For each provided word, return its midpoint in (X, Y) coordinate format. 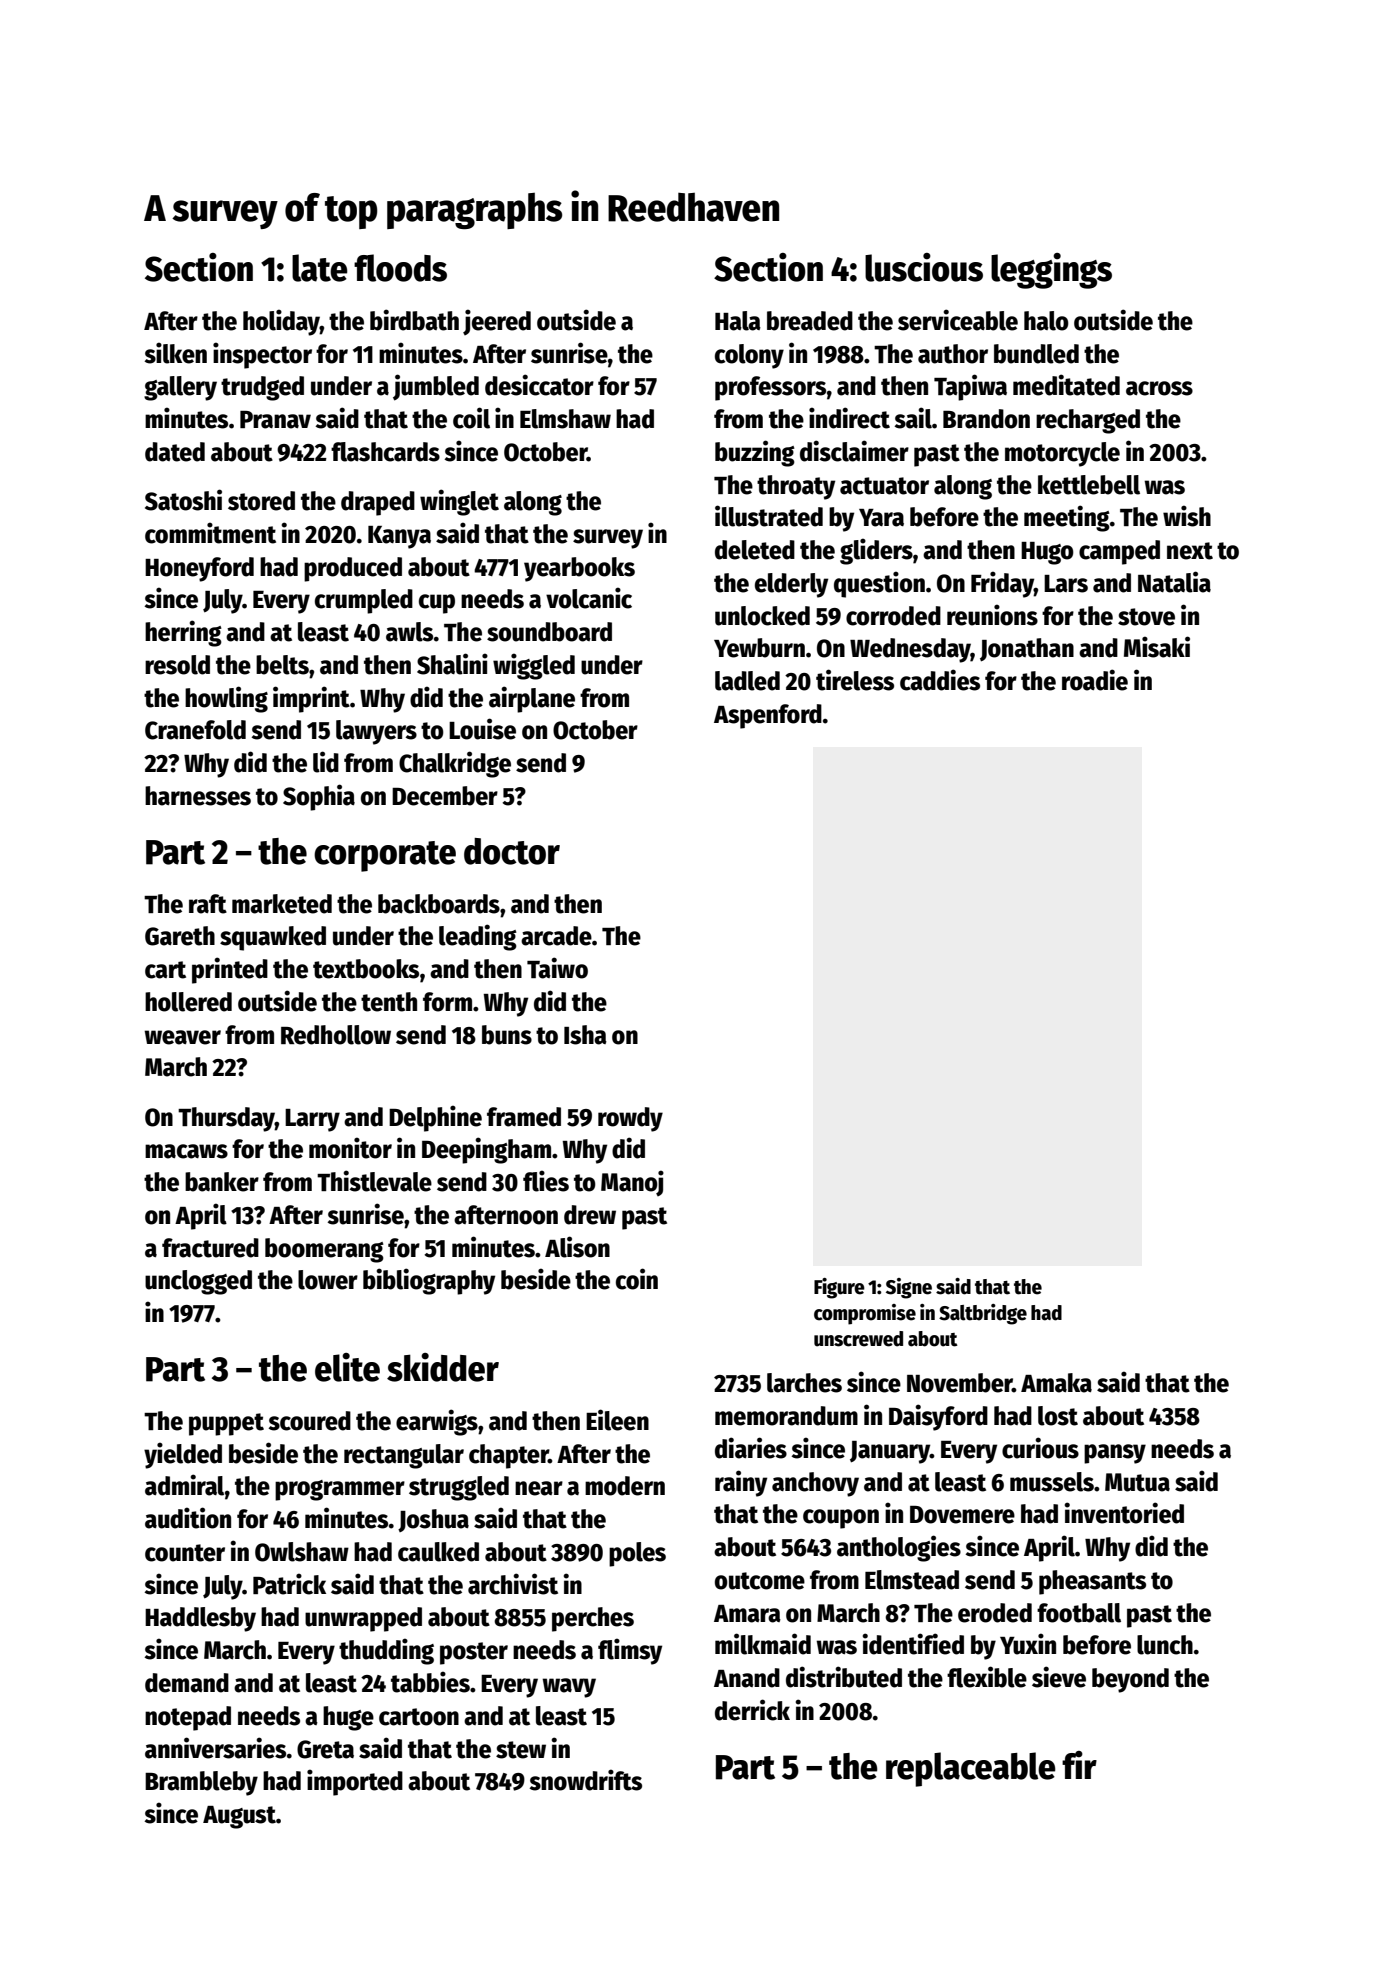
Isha (585, 1035)
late (320, 268)
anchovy (815, 1484)
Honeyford (199, 569)
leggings (1051, 271)
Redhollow (336, 1035)
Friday (1002, 584)
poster (474, 1653)
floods (400, 268)
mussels (1052, 1482)
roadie (1095, 680)
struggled (459, 1488)
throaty (796, 487)
